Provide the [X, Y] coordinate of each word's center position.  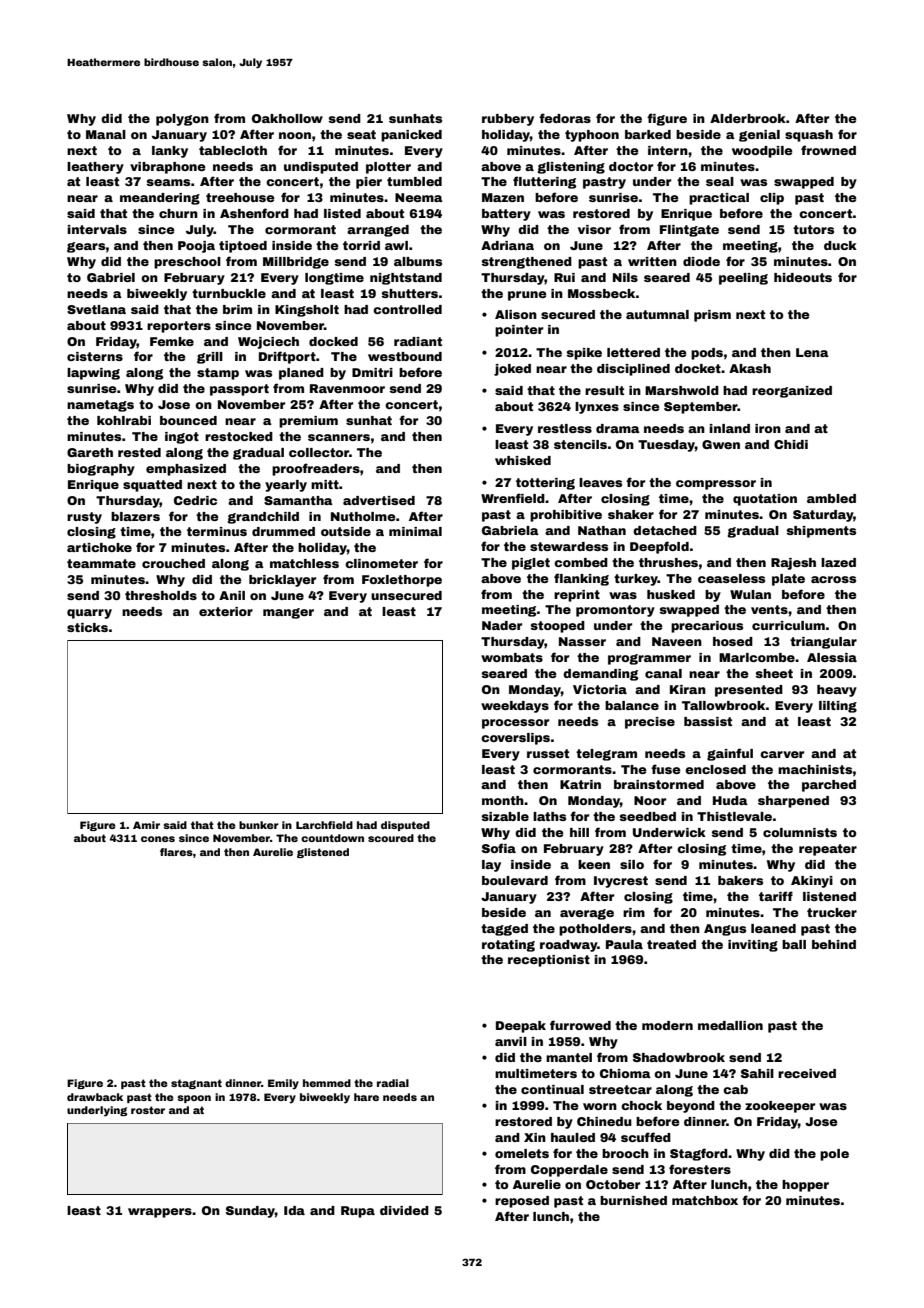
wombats [512, 657]
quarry [89, 614]
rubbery [508, 120]
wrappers [160, 1213]
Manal [106, 134]
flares [176, 852]
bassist [708, 721]
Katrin [580, 784]
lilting [838, 707]
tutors [813, 229]
